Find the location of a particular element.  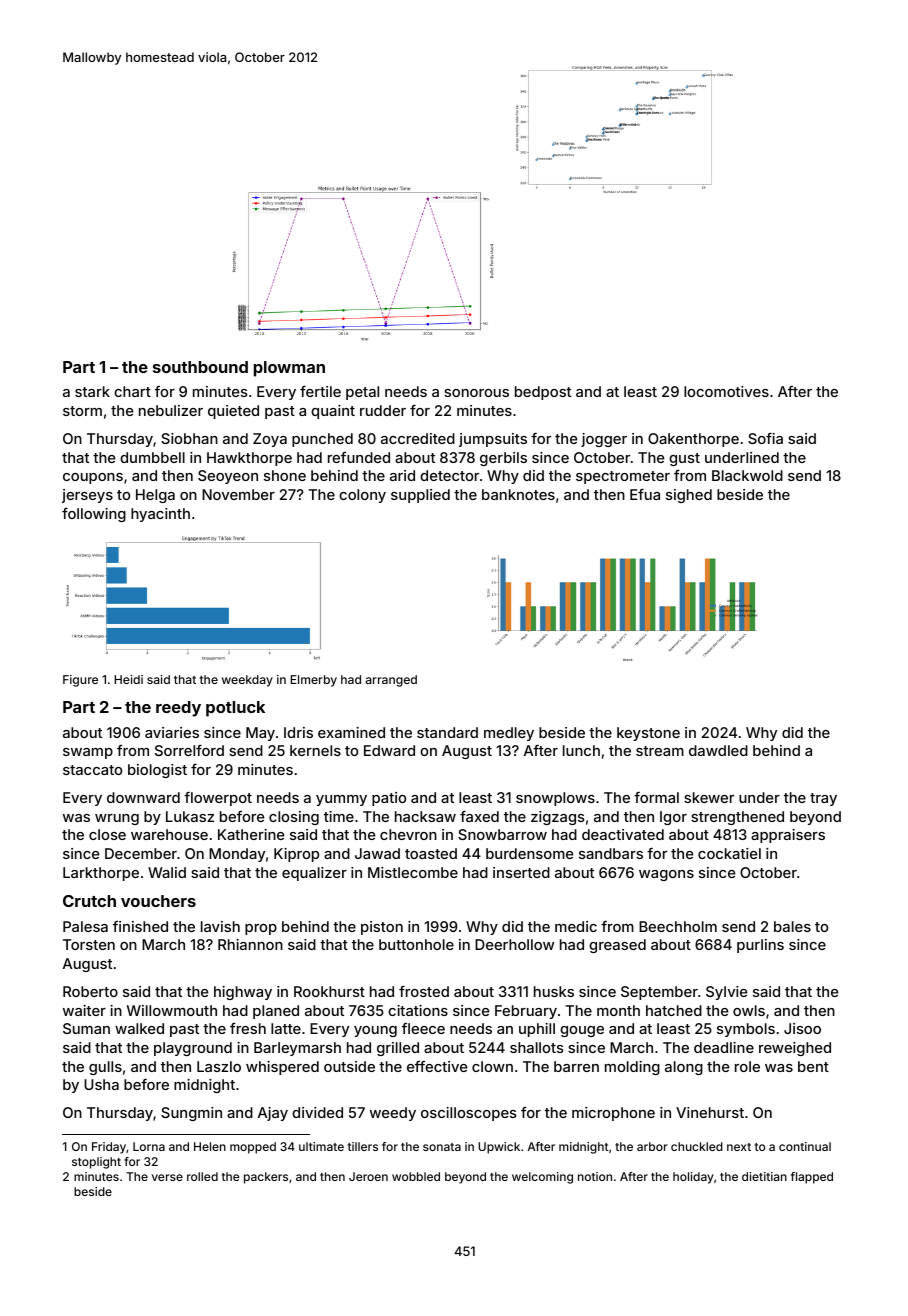

reedy is located at coordinates (178, 709).
